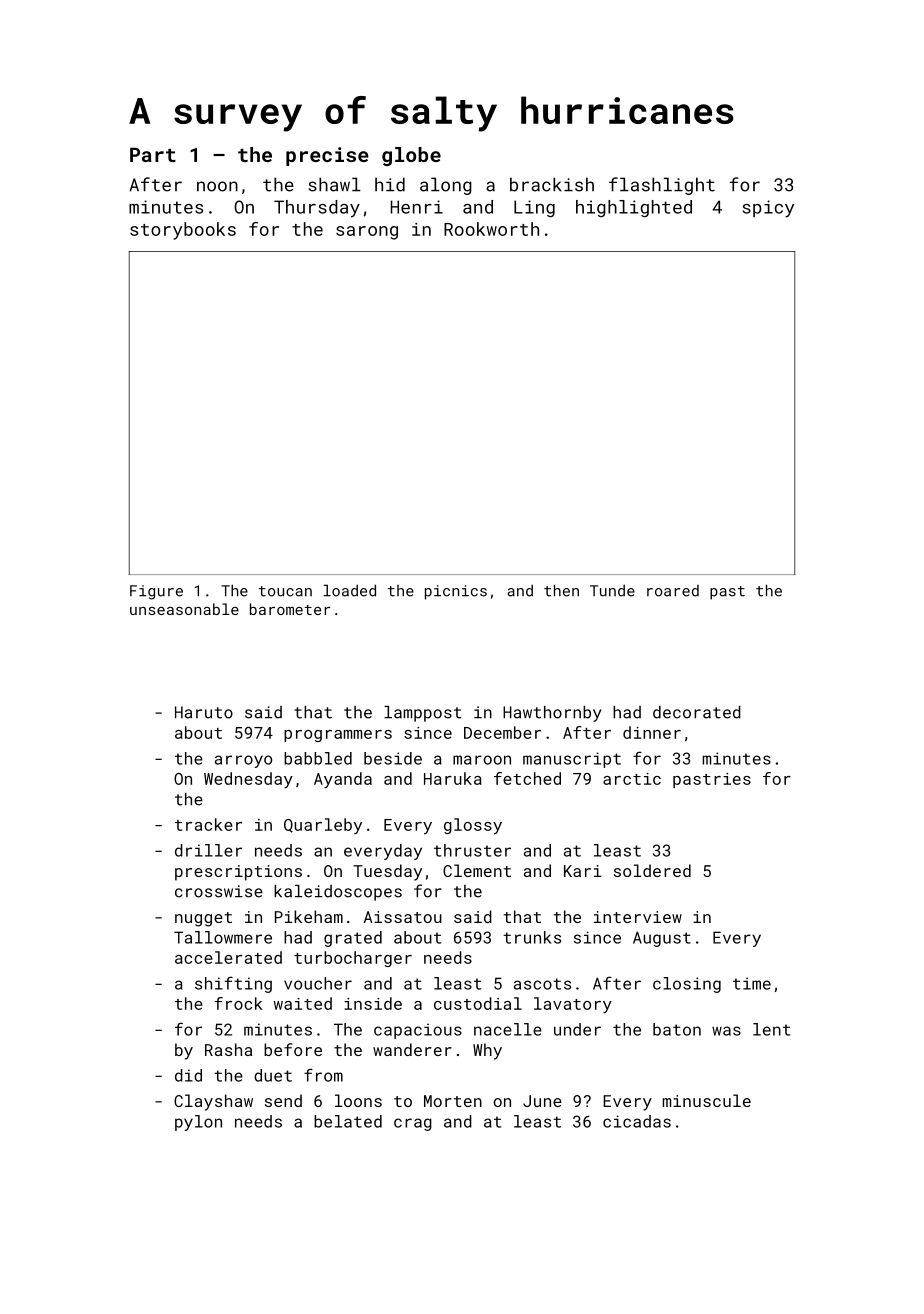  I want to click on loaded, so click(350, 590).
